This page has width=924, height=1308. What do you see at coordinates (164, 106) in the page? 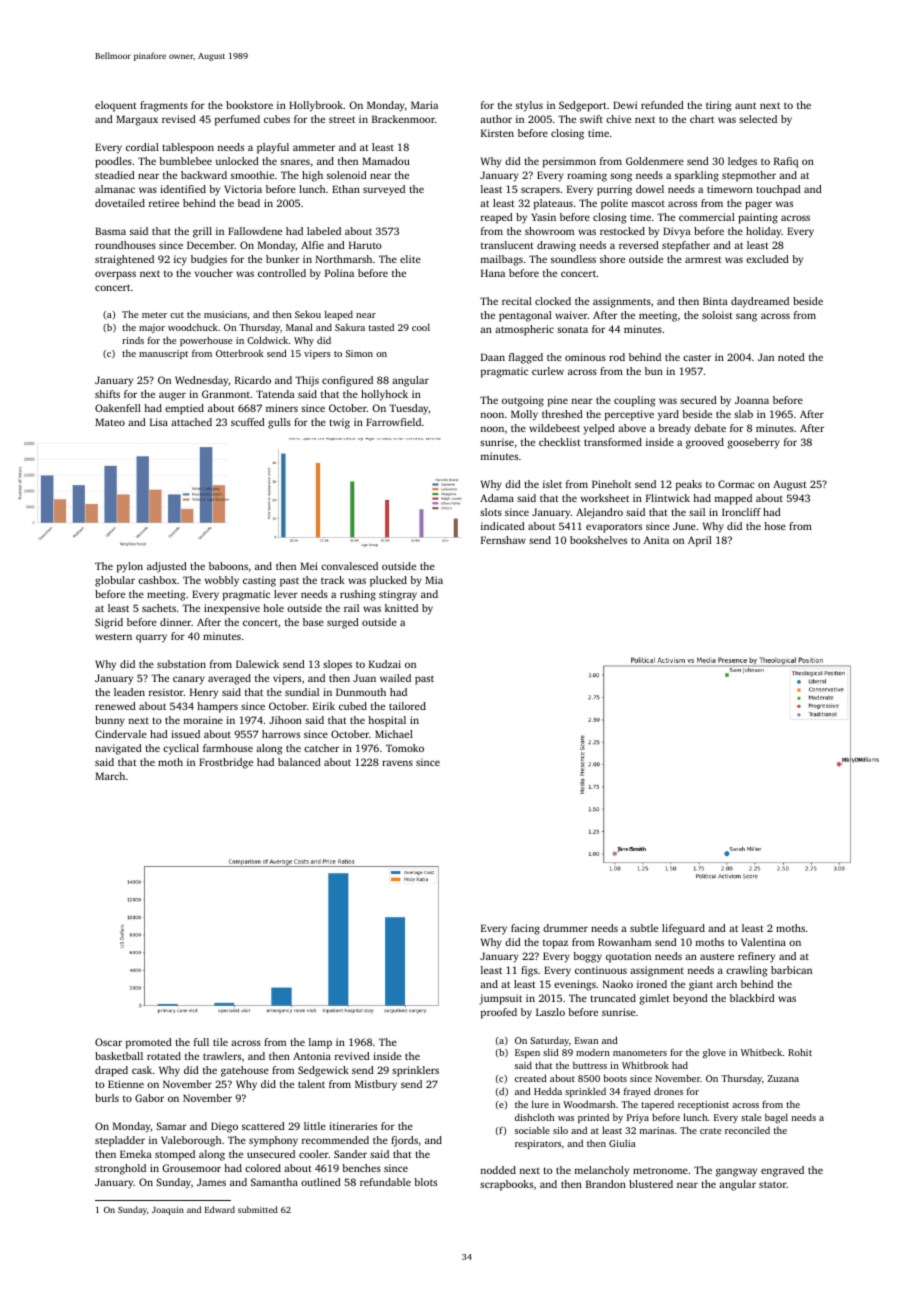
I see `fragments` at bounding box center [164, 106].
